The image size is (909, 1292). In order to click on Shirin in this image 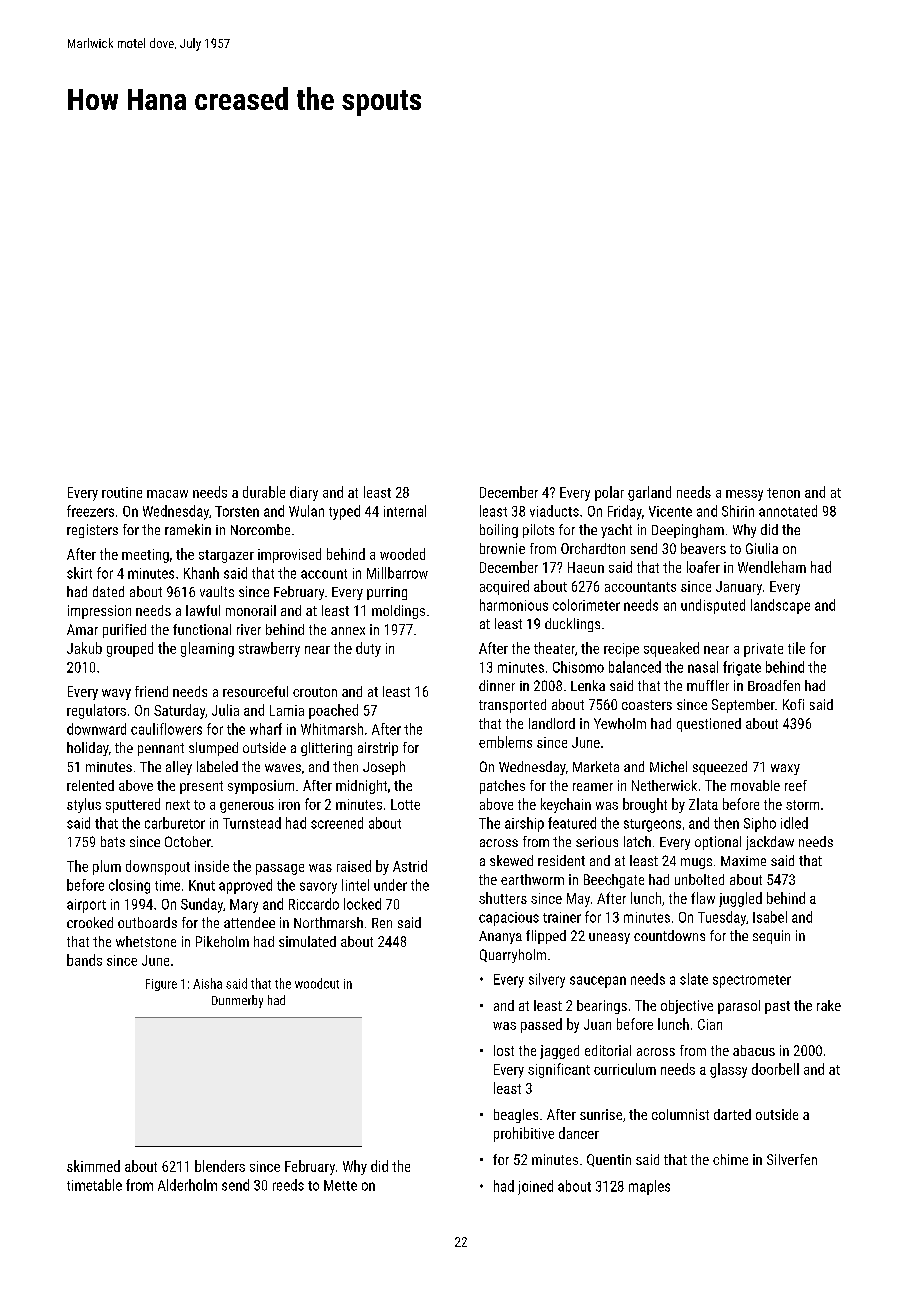, I will do `click(738, 511)`.
